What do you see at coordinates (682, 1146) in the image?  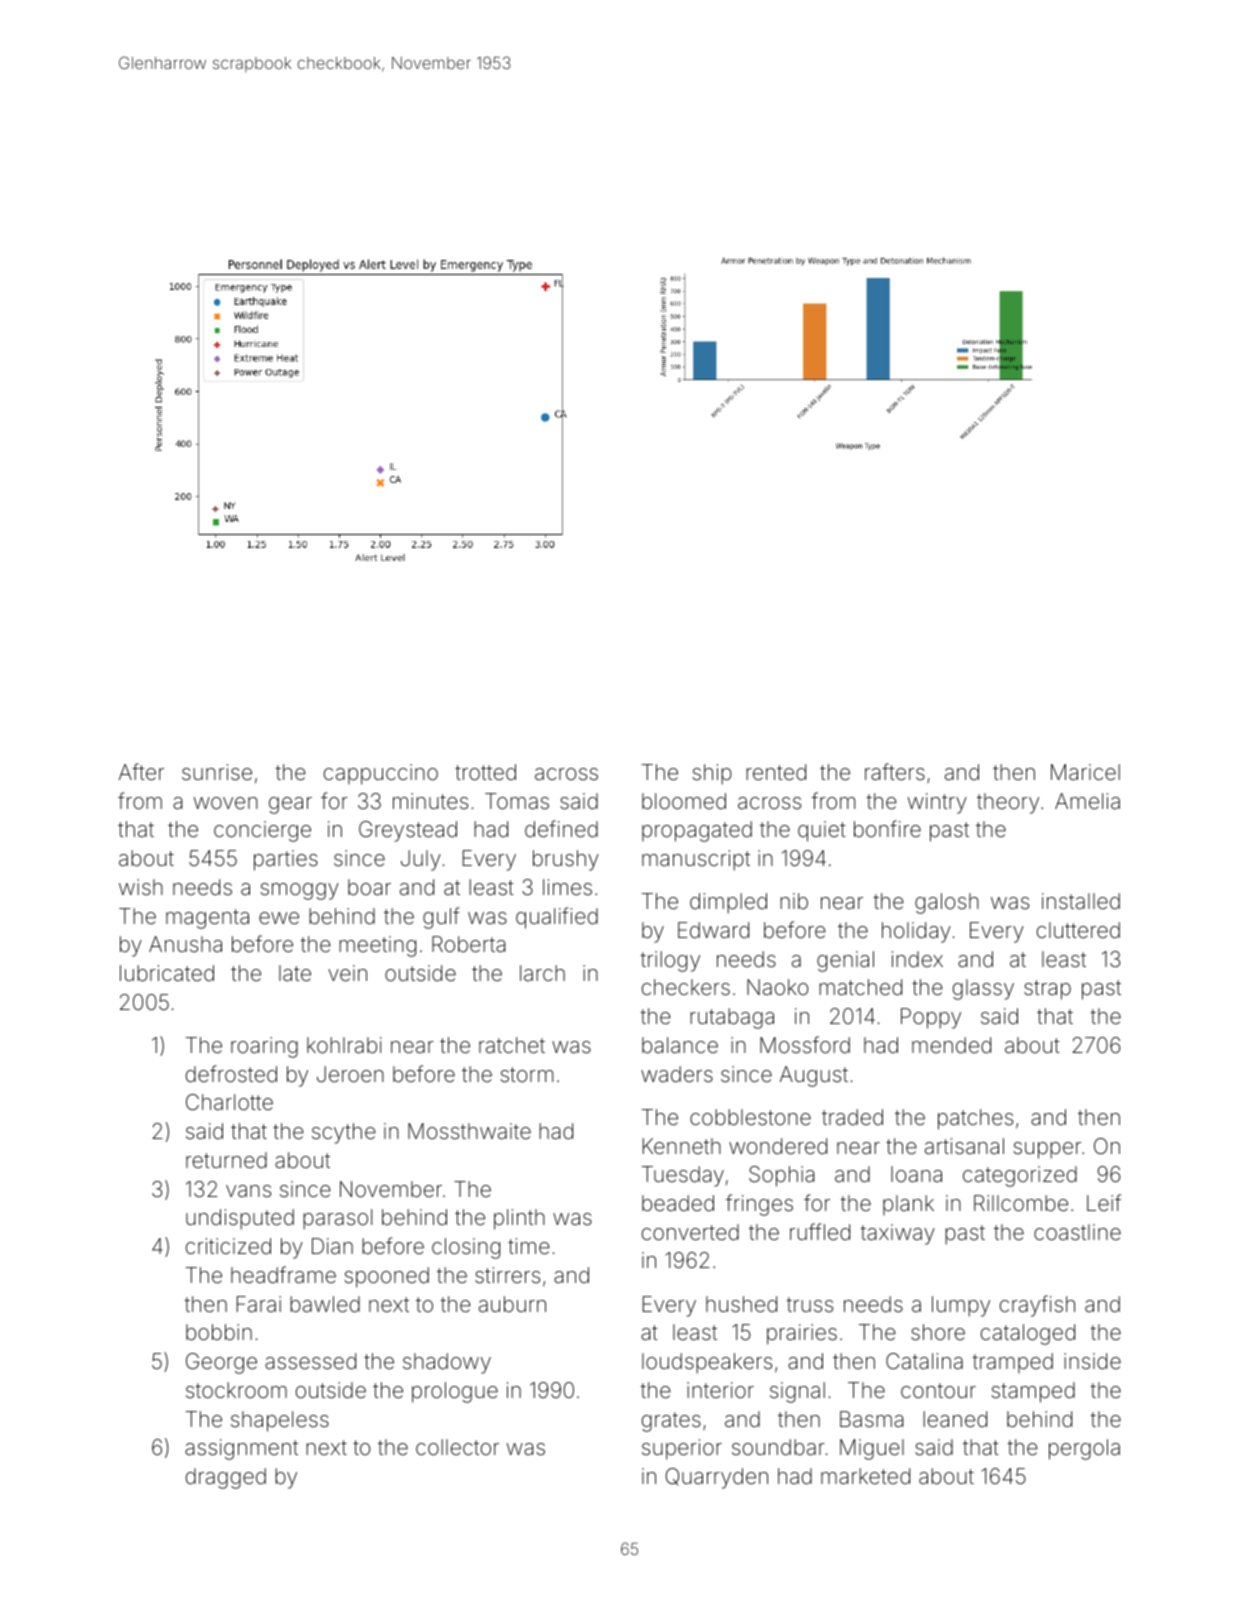 I see `Kenneth` at bounding box center [682, 1146].
